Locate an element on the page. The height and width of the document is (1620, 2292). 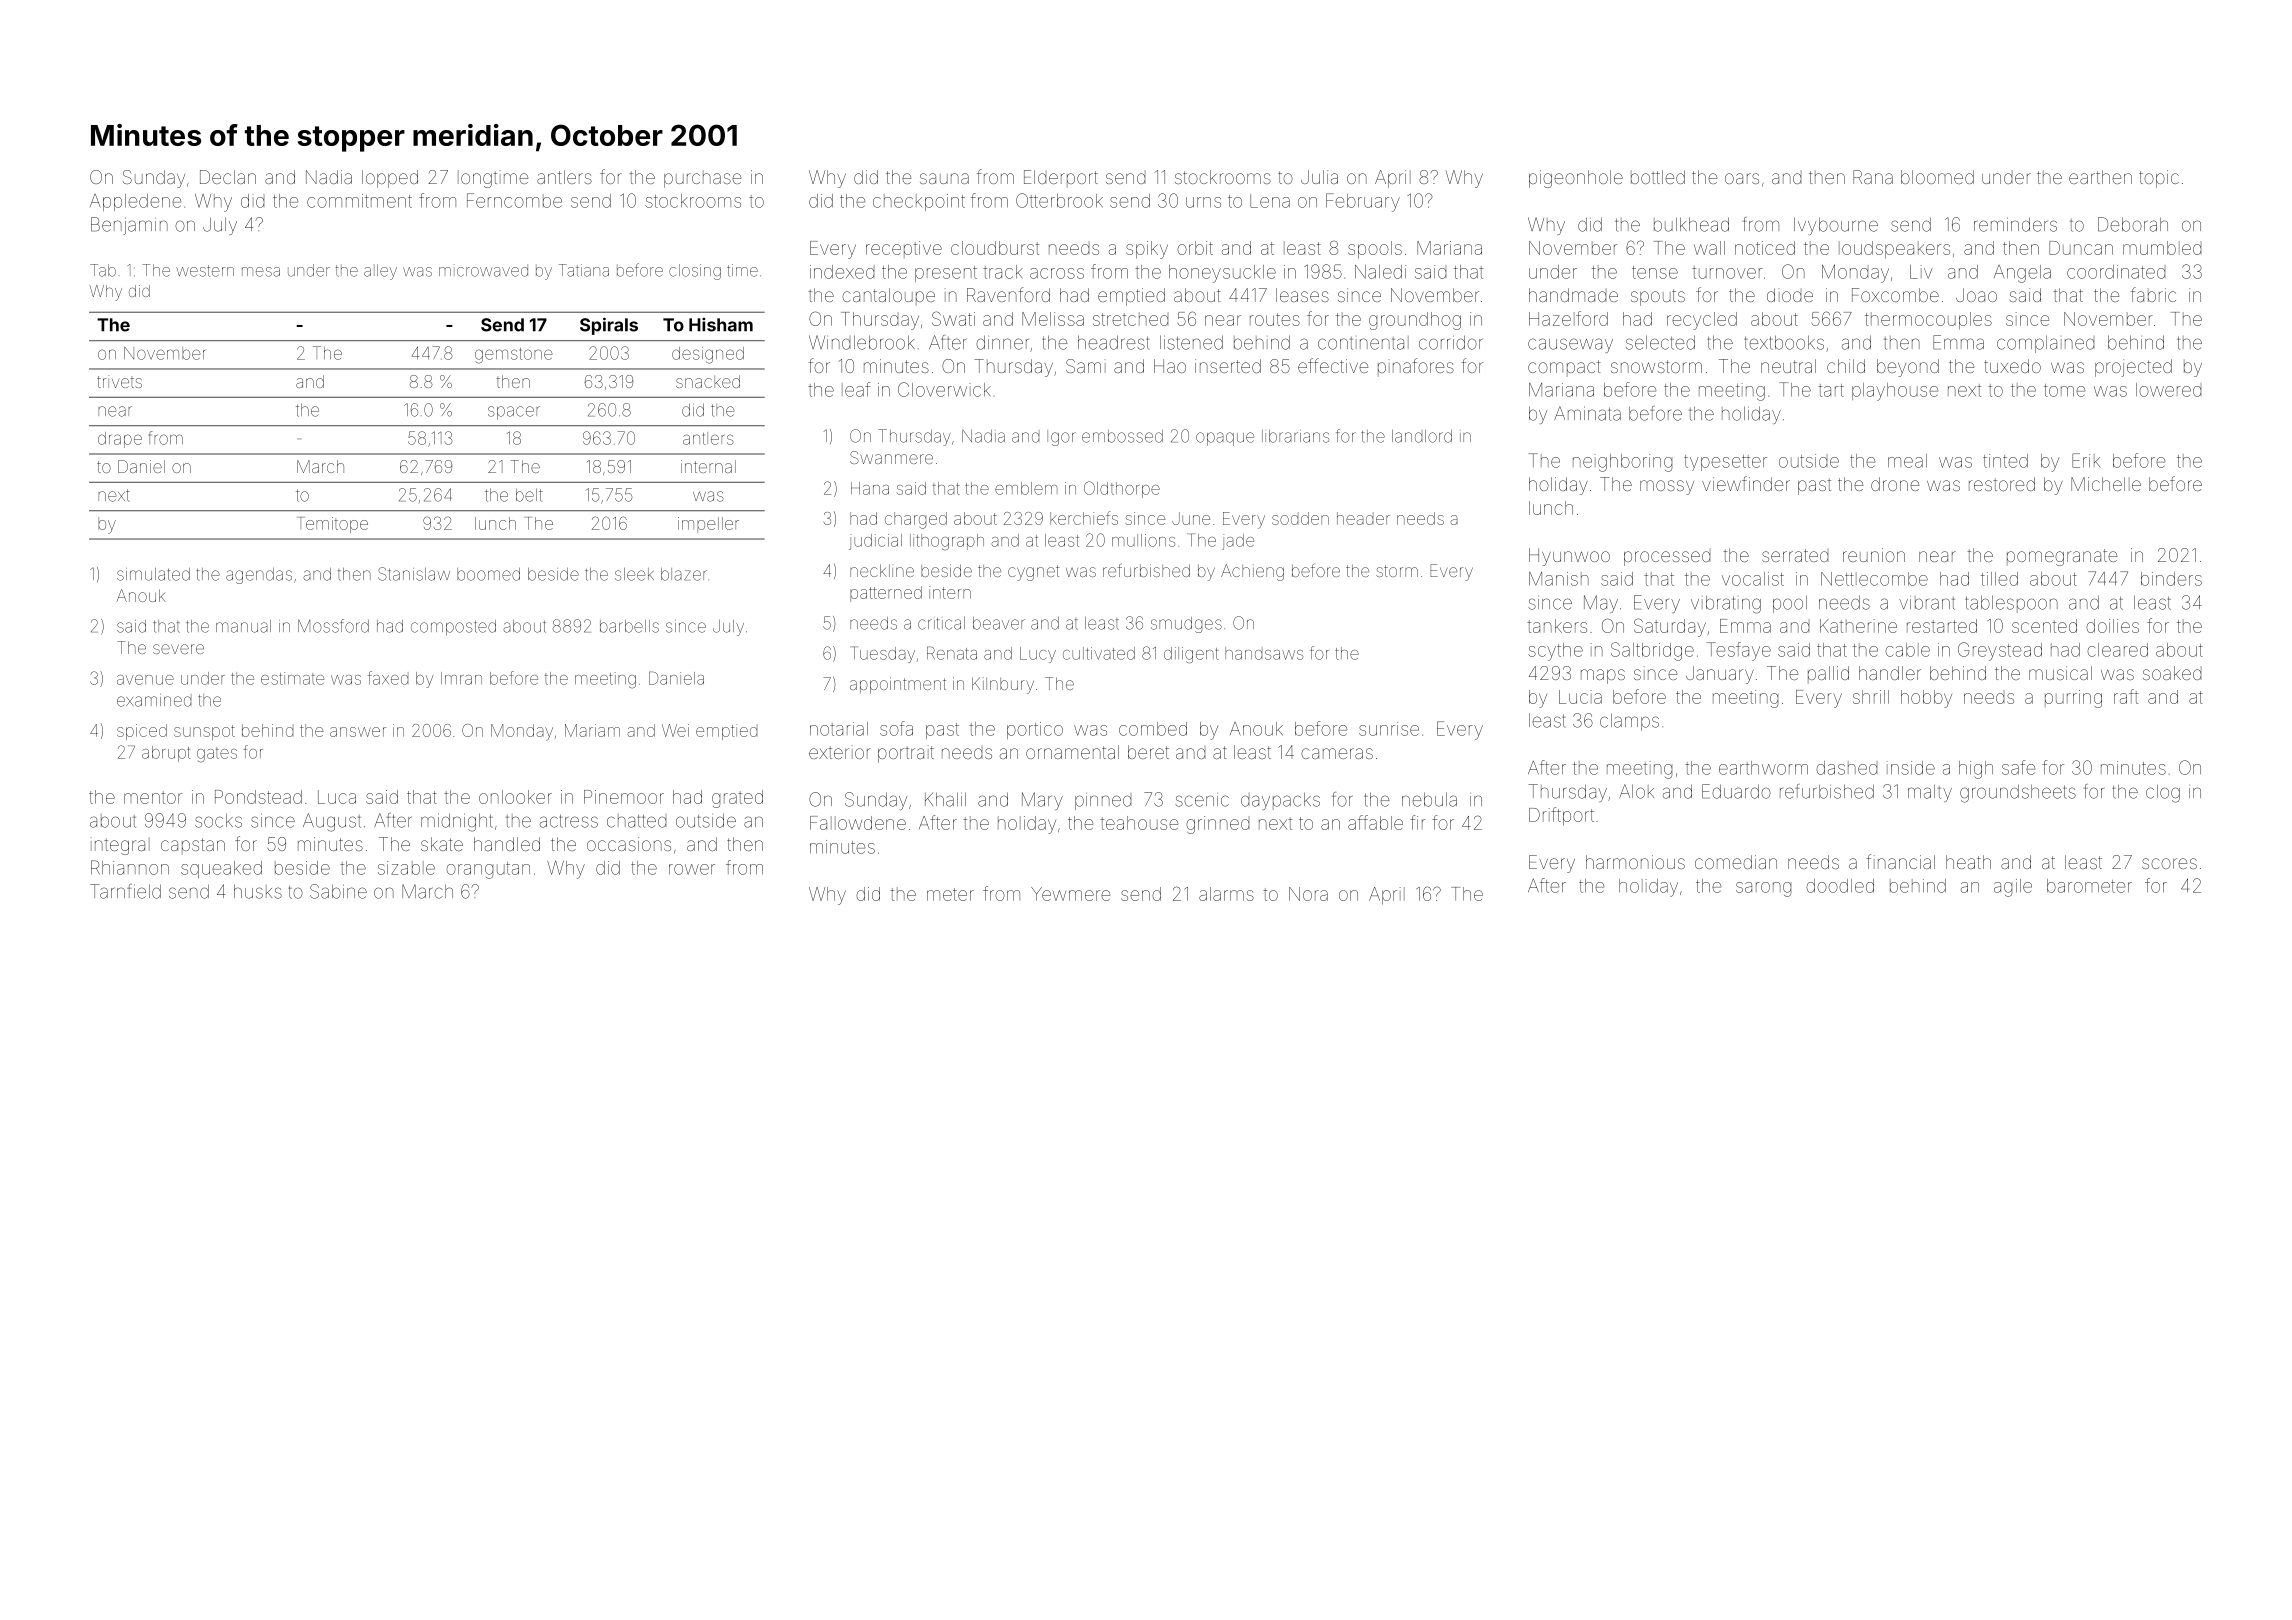
lopped is located at coordinates (390, 179).
